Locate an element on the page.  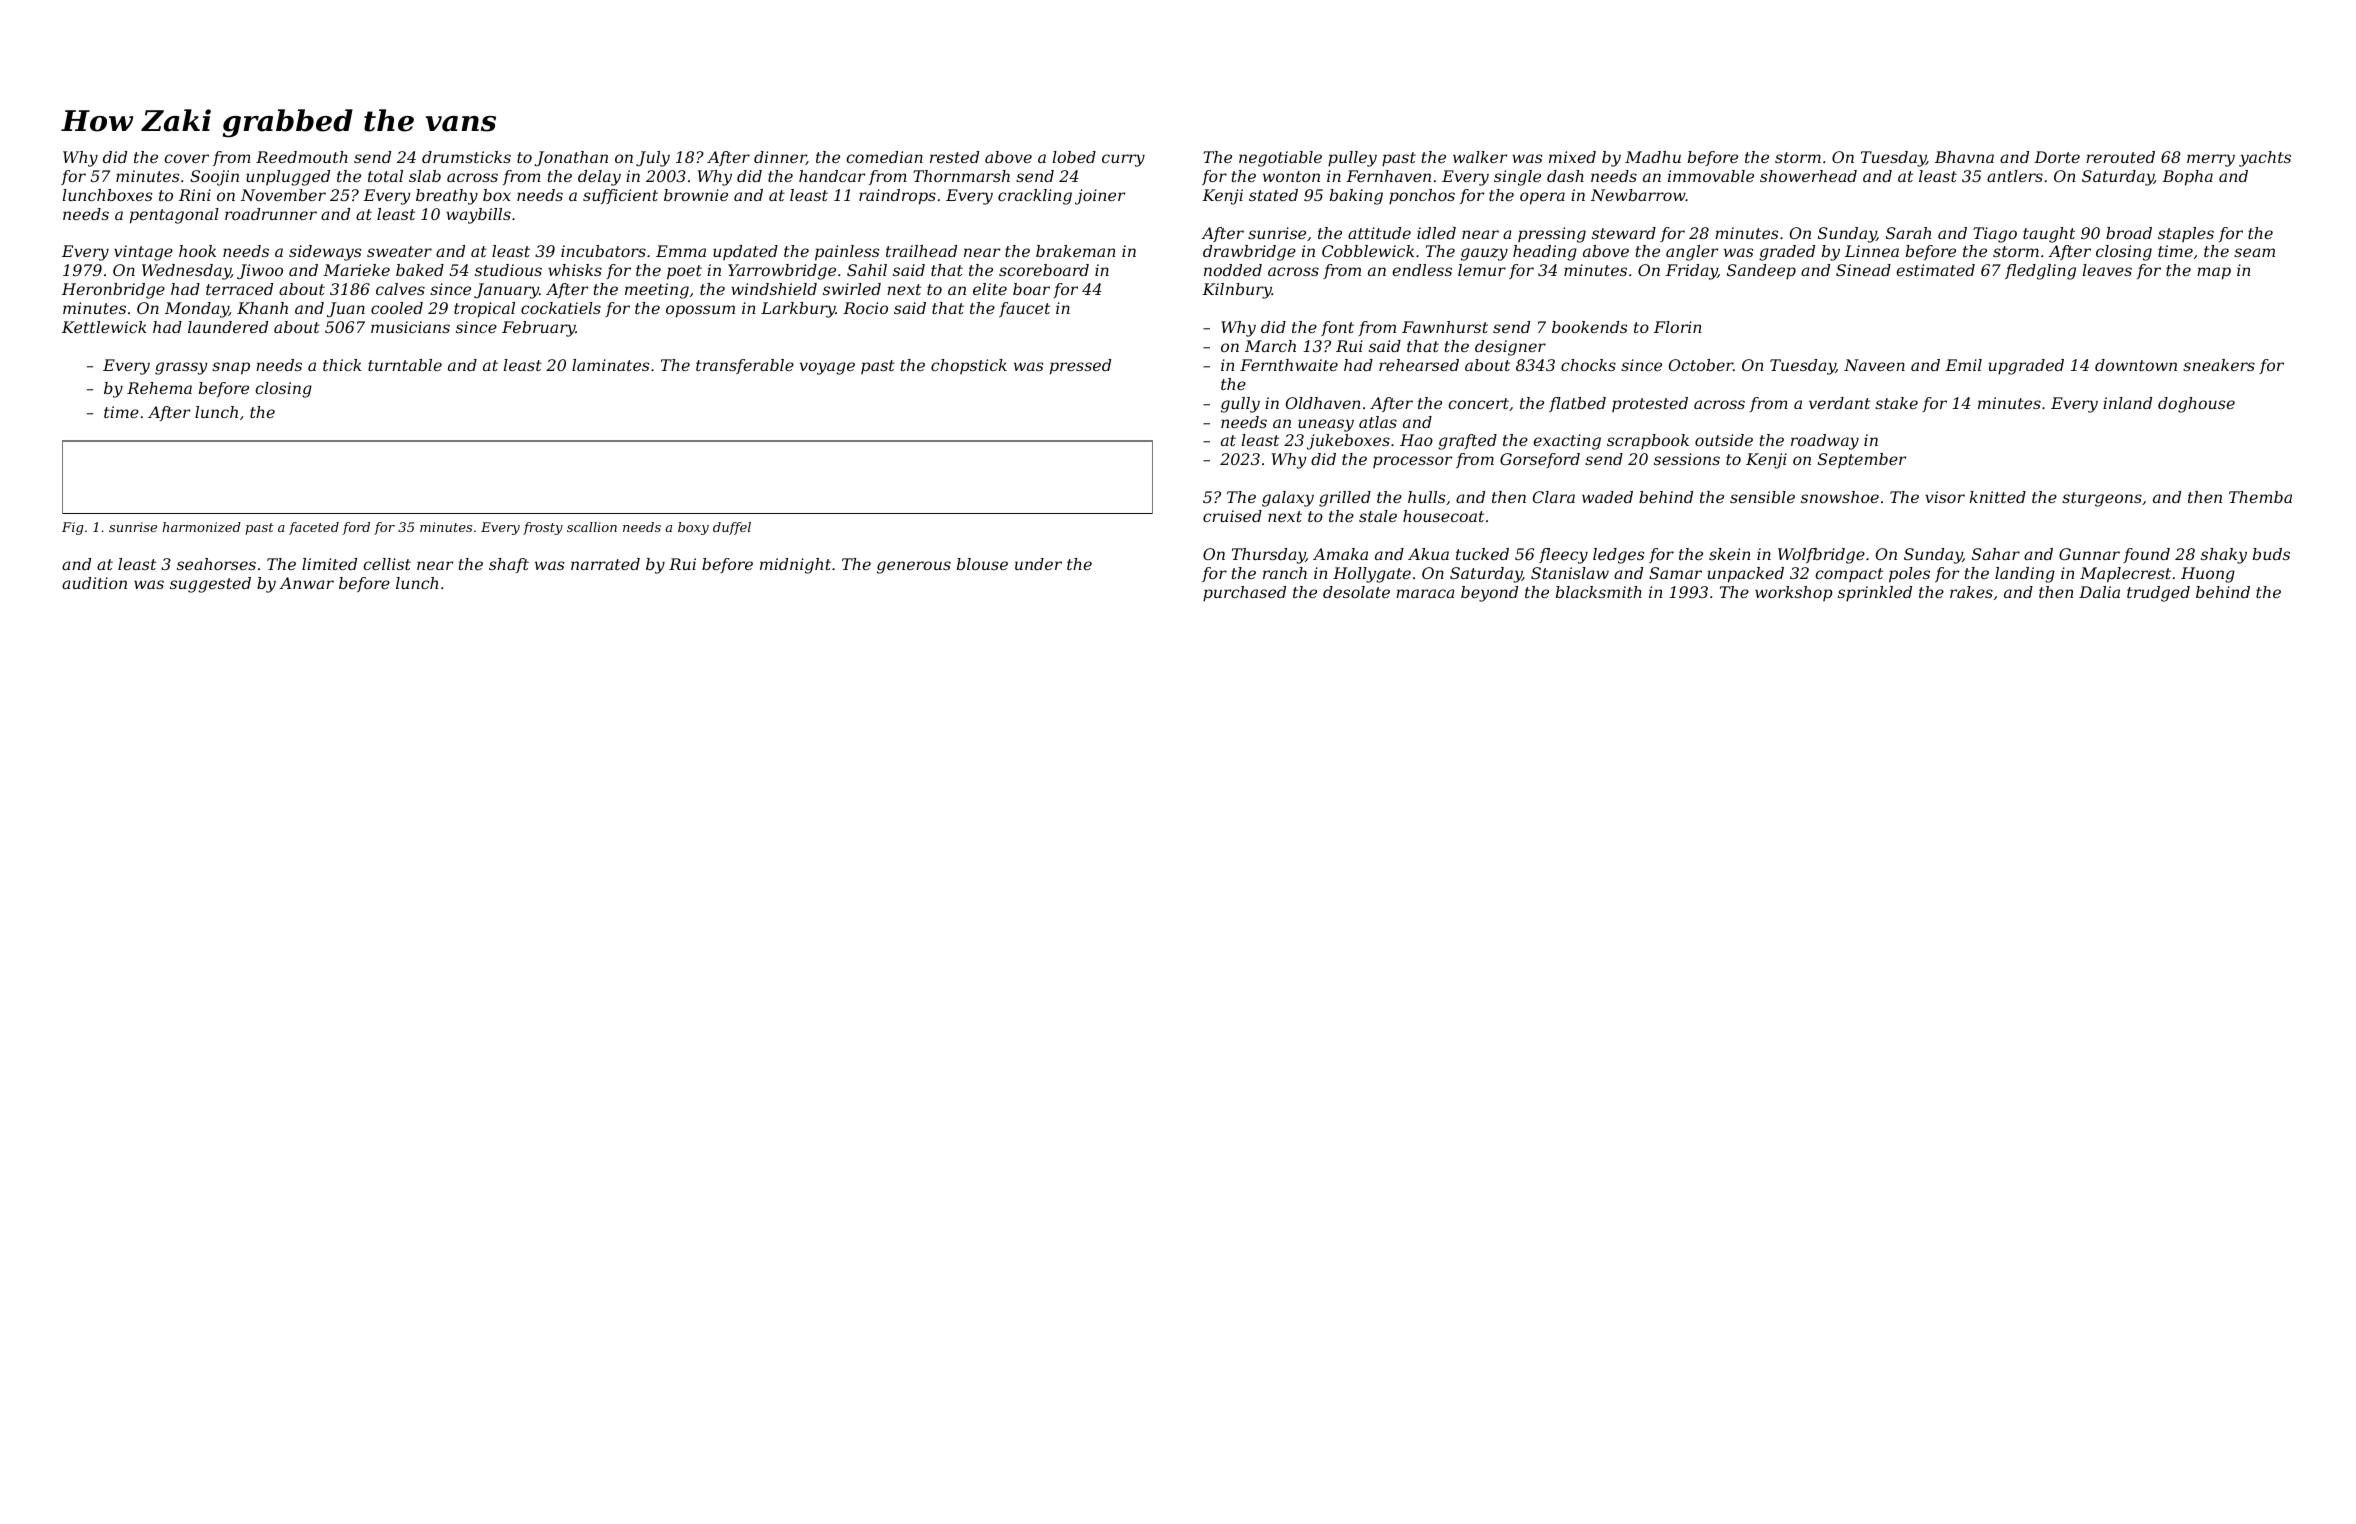
purchased is located at coordinates (1244, 594).
